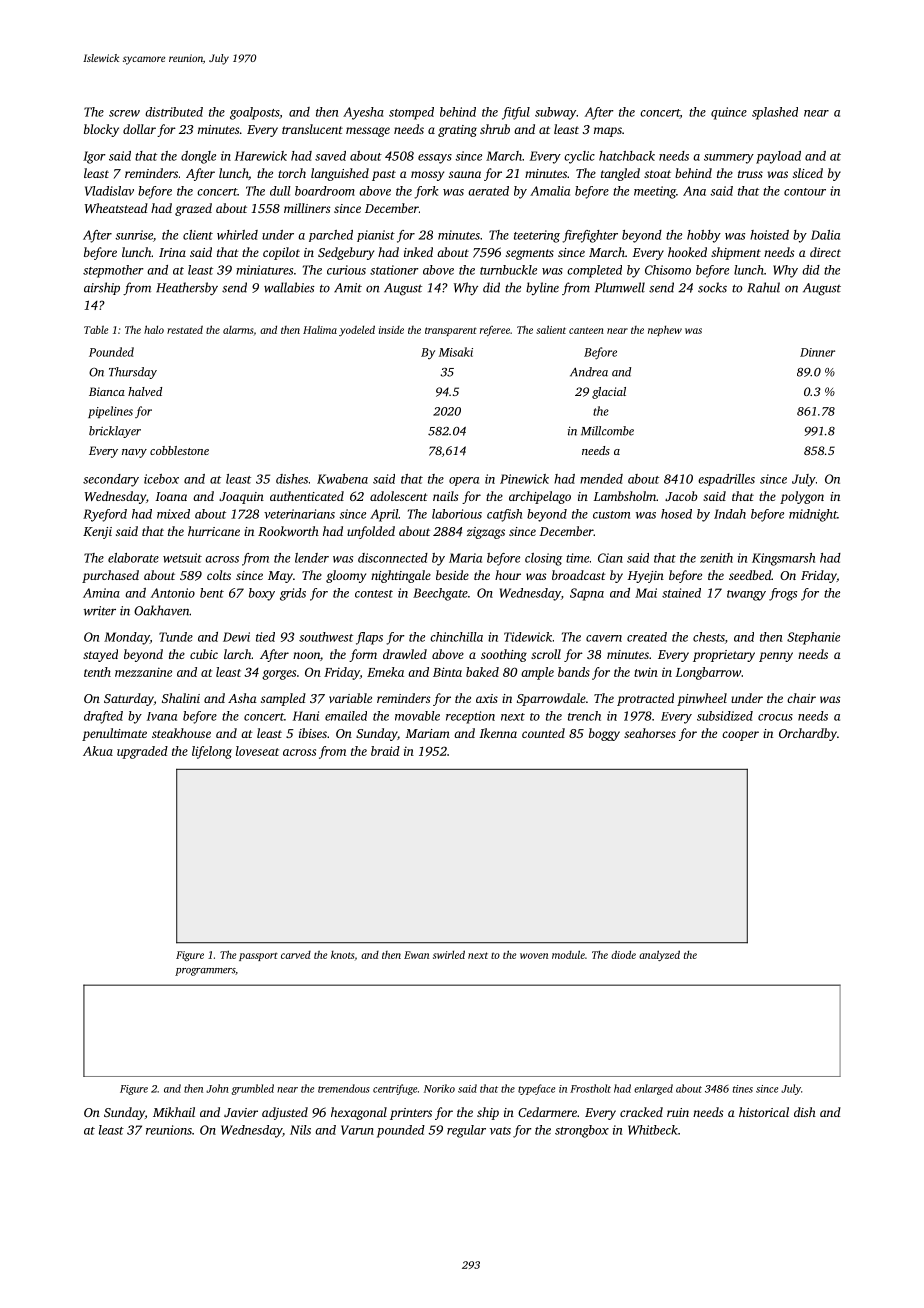 The width and height of the screenshot is (924, 1308). I want to click on sliced, so click(808, 173).
